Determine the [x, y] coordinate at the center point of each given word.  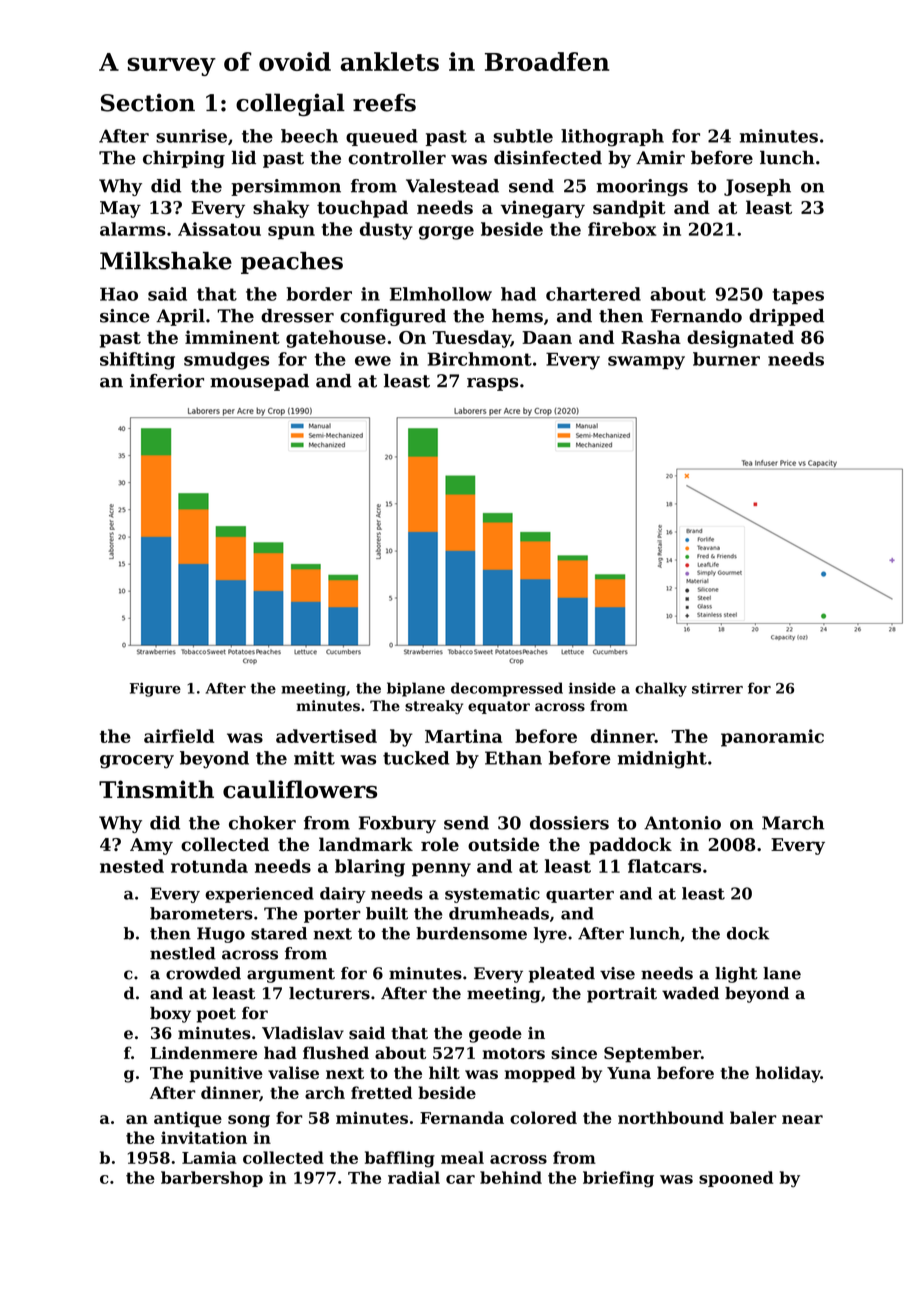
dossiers [569, 823]
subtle [523, 136]
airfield [179, 736]
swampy [646, 363]
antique [188, 1119]
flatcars [664, 866]
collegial [290, 104]
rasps [492, 384]
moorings [642, 187]
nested [132, 866]
